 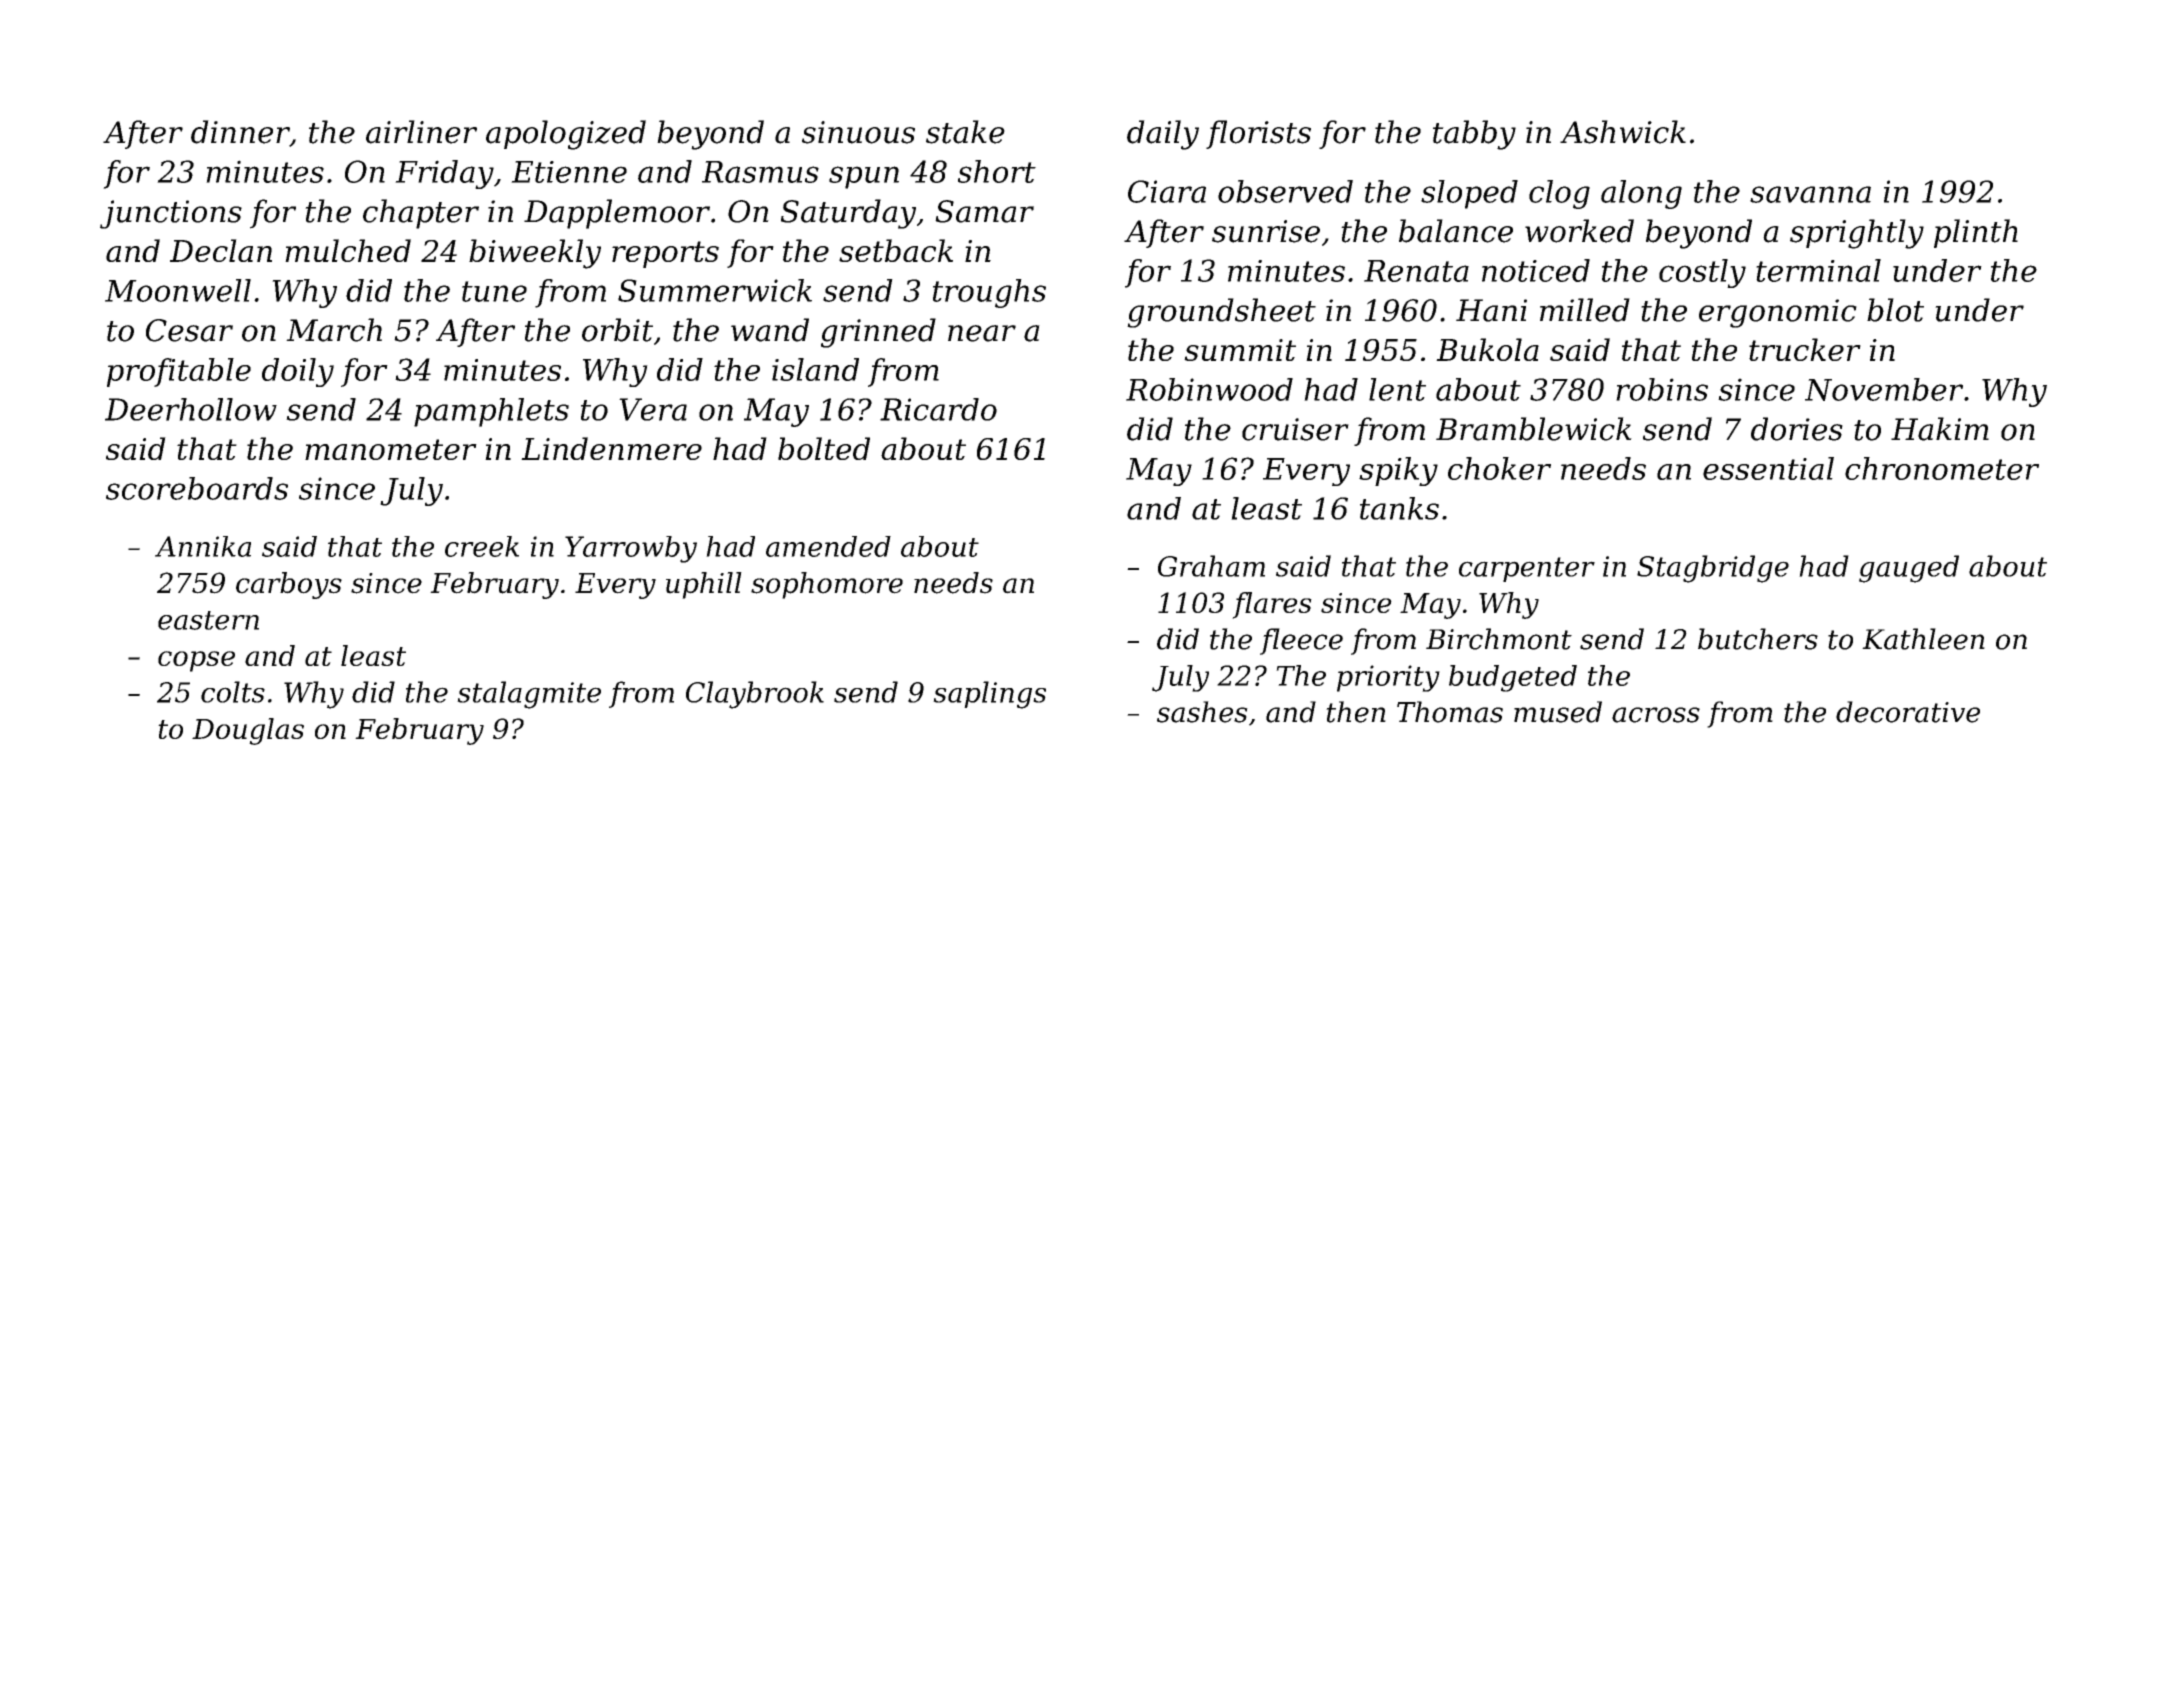 I want to click on Kathleen, so click(x=1923, y=639).
